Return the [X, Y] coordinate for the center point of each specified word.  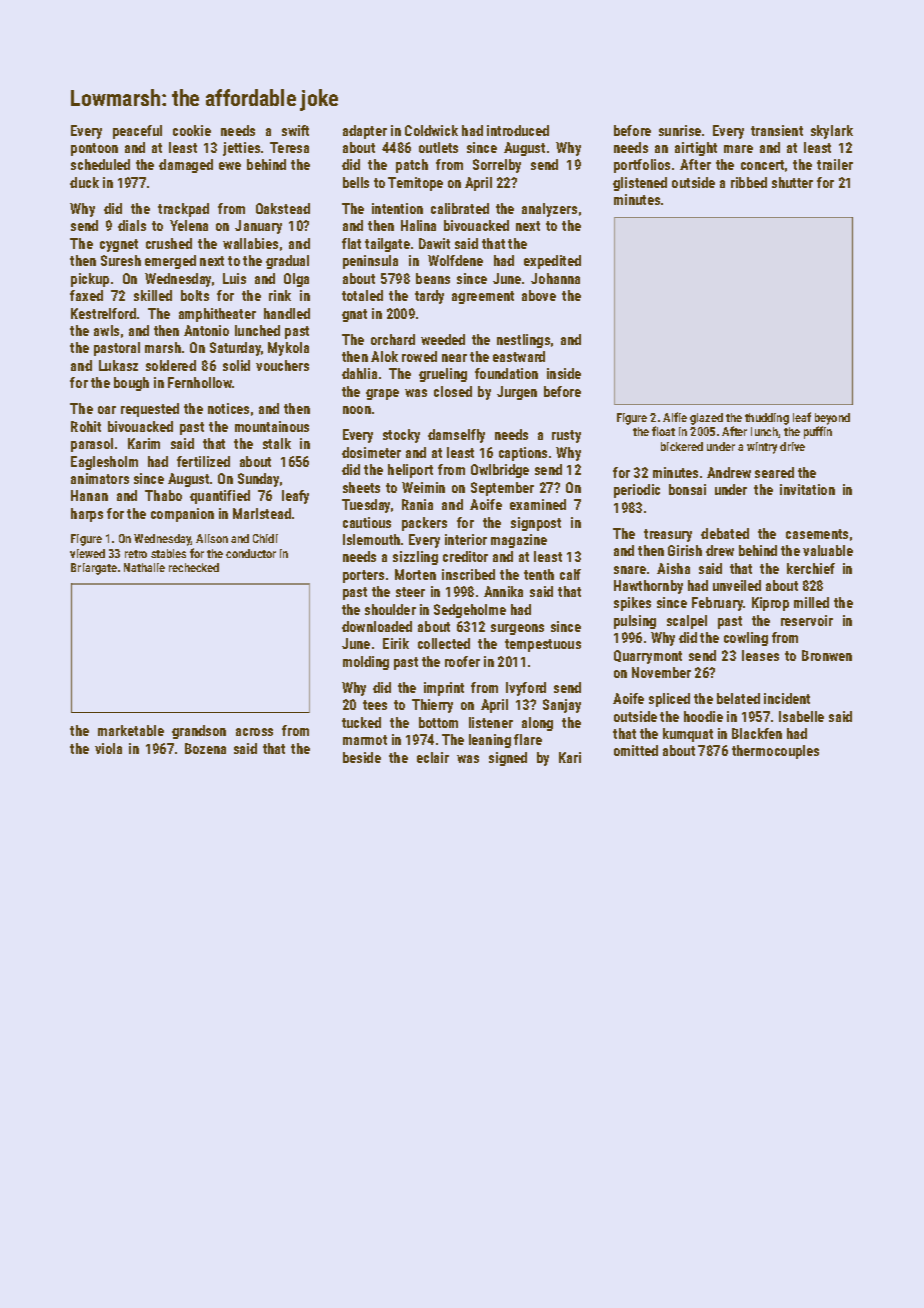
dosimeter [371, 452]
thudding [767, 419]
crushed [169, 243]
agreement [483, 297]
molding [366, 663]
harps [87, 515]
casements [817, 534]
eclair [433, 757]
